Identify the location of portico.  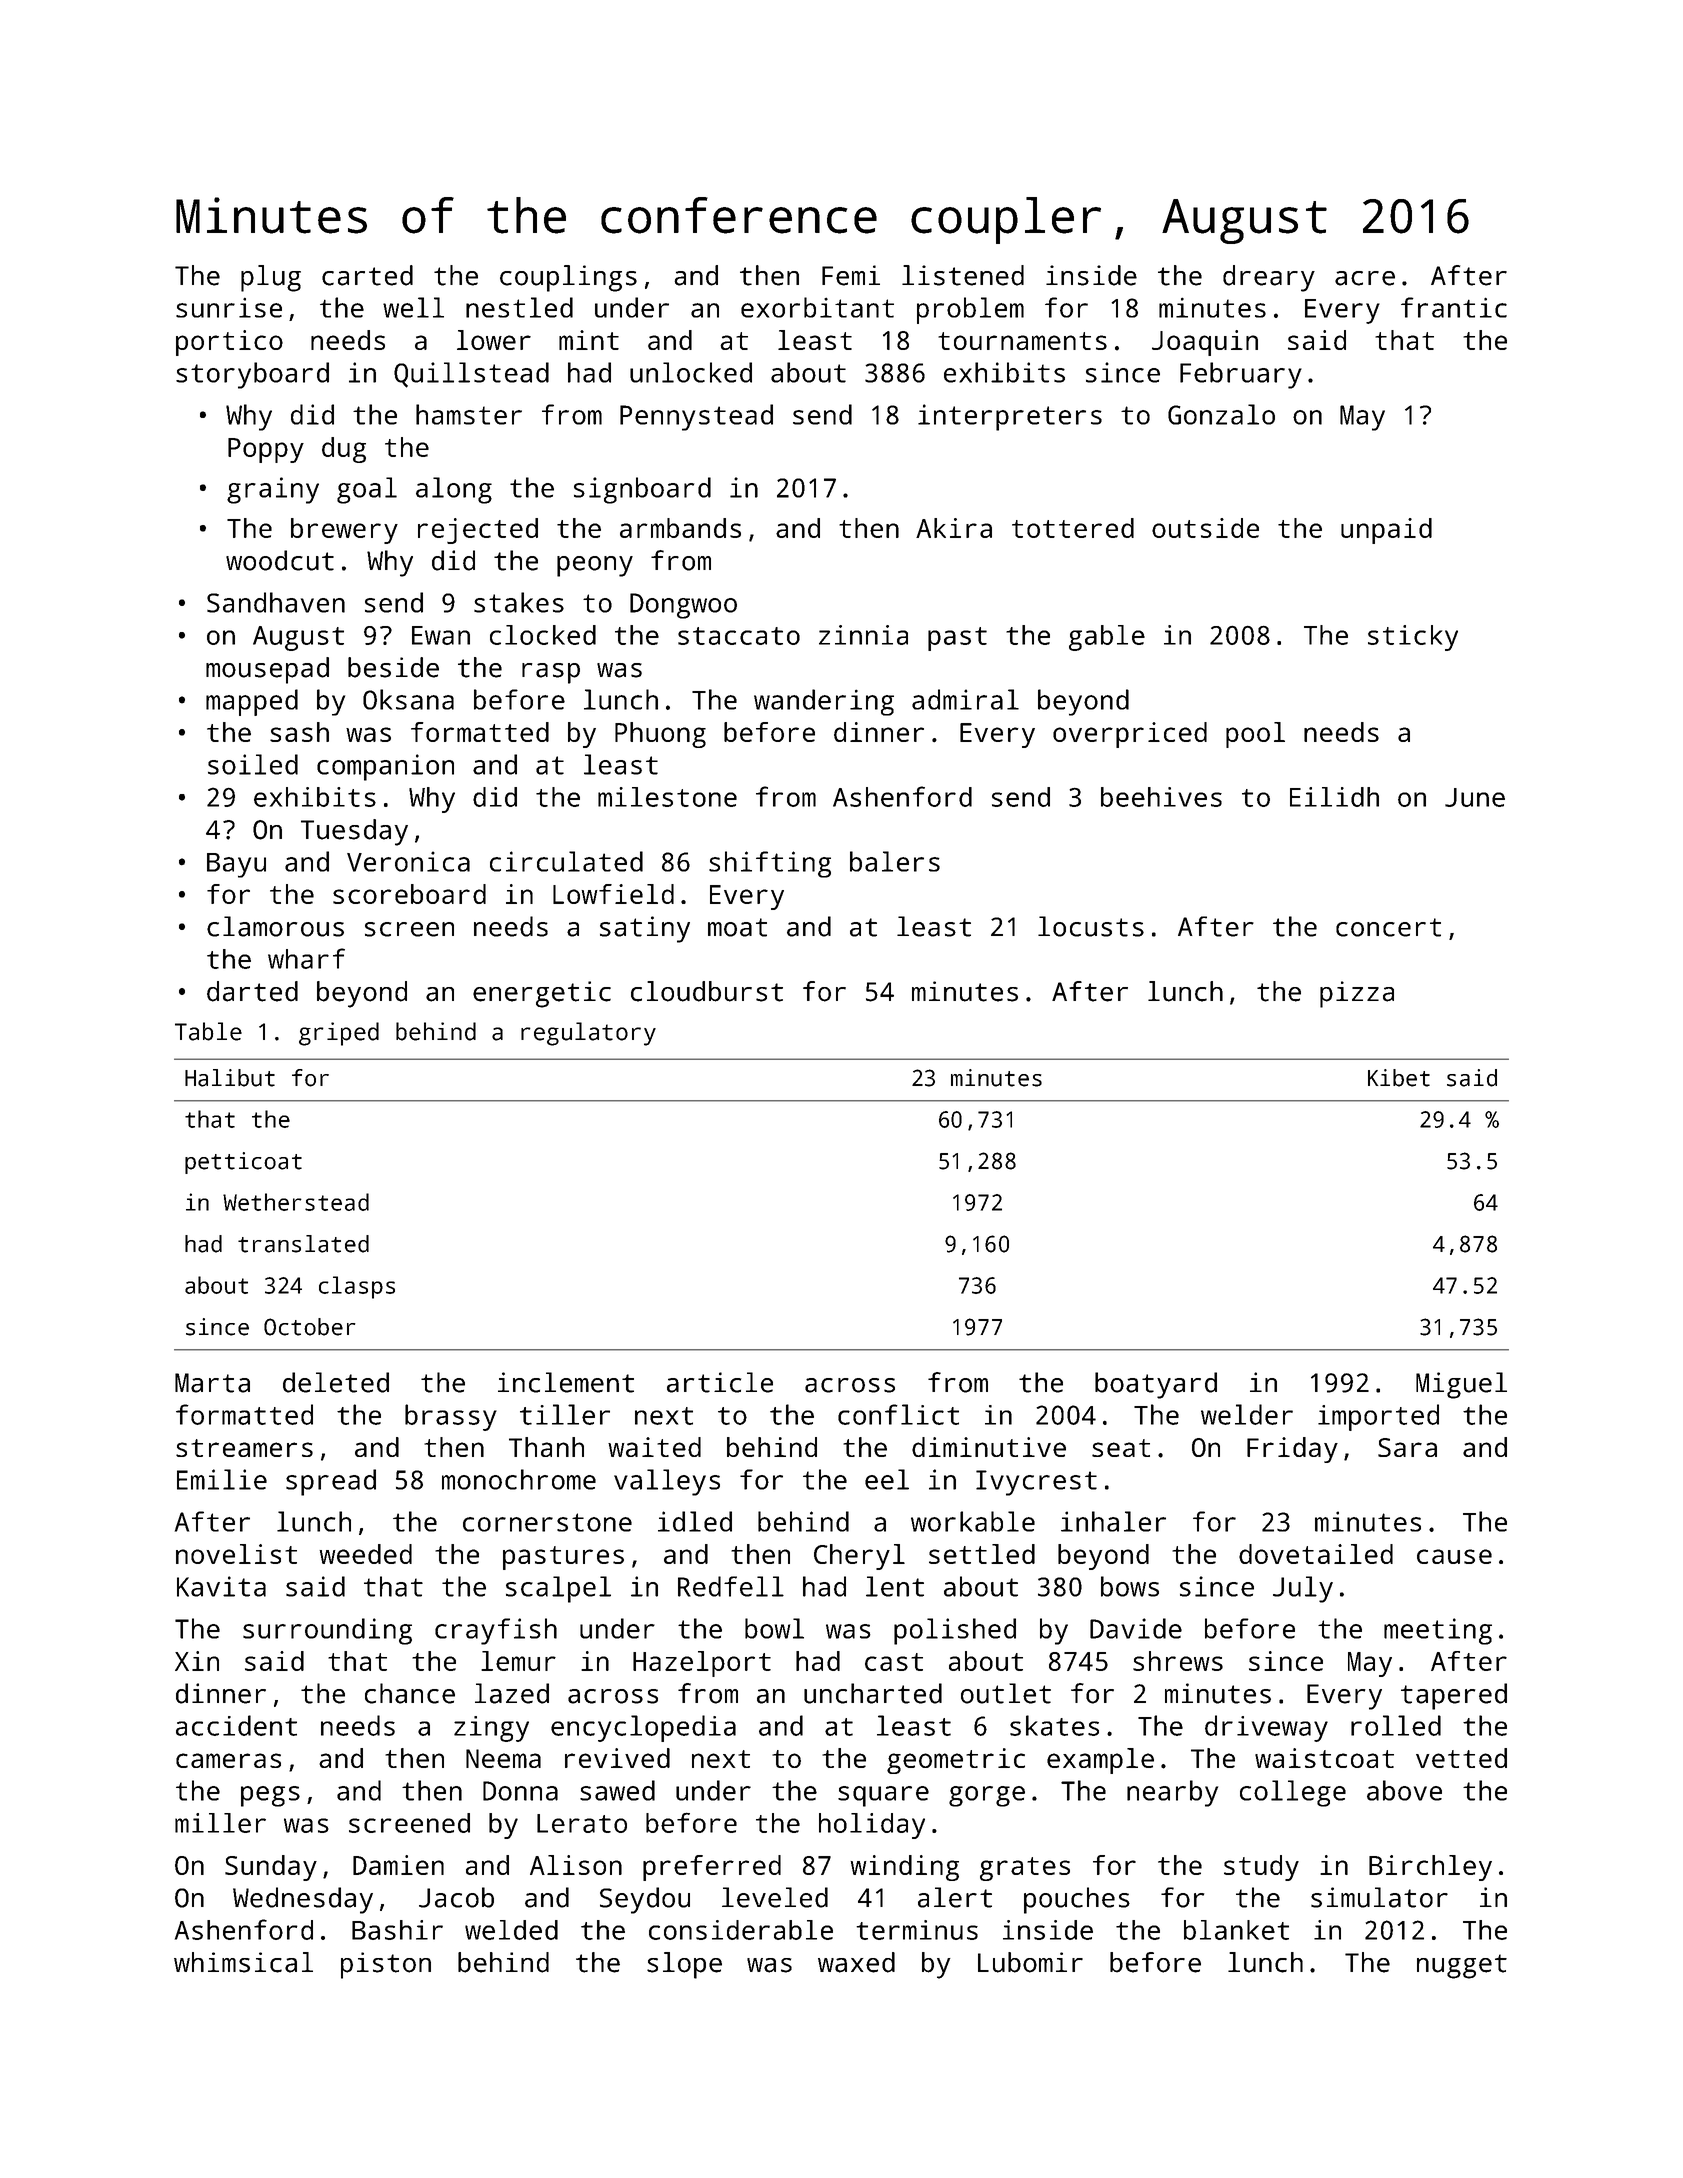
(229, 343).
